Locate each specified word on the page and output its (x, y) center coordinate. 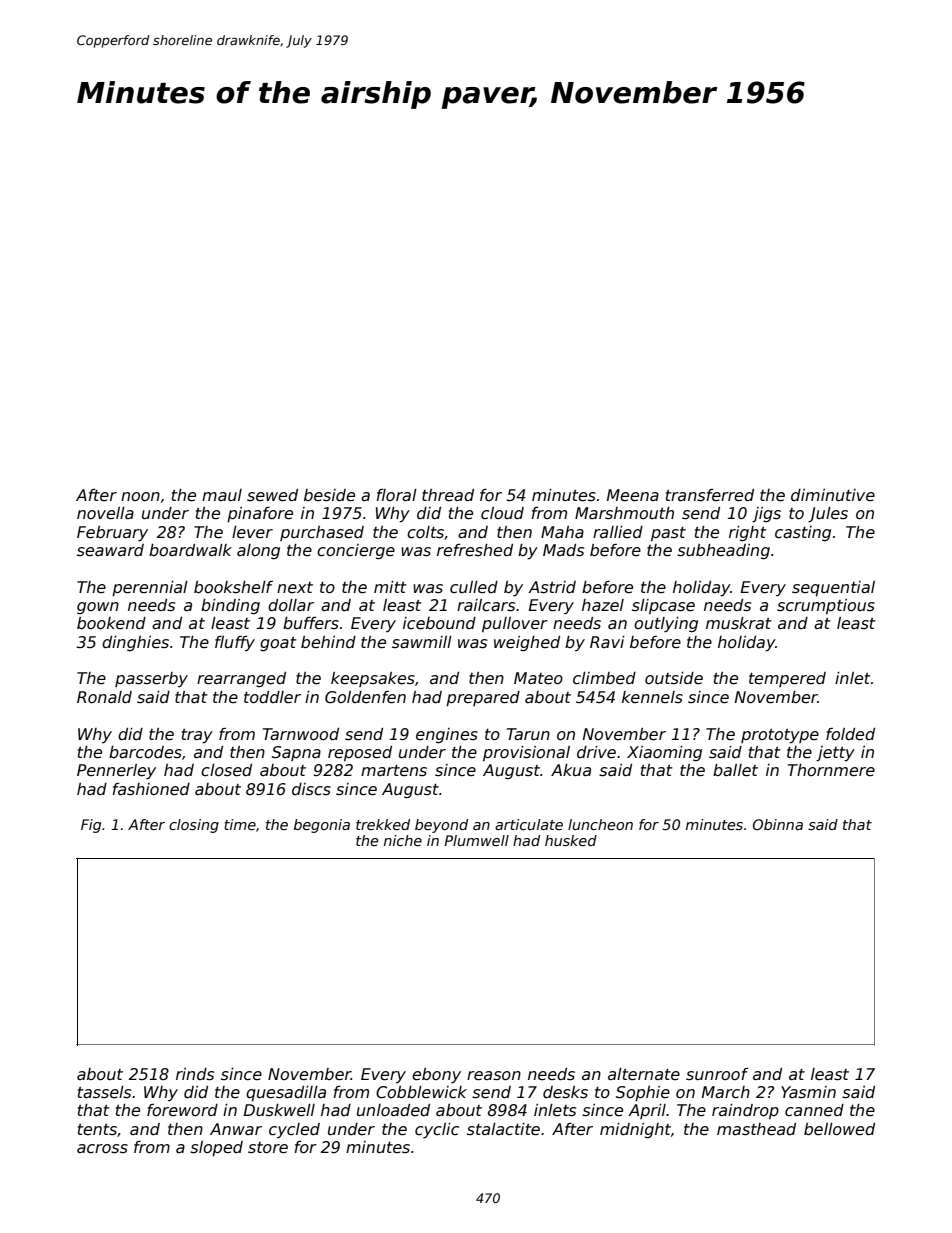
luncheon (600, 824)
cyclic (437, 1130)
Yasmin (808, 1092)
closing (194, 826)
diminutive (833, 495)
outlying (666, 624)
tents (97, 1130)
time (240, 824)
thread (448, 495)
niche (403, 840)
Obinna (778, 824)
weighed (527, 643)
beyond (441, 826)
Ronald (104, 697)
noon (140, 496)
